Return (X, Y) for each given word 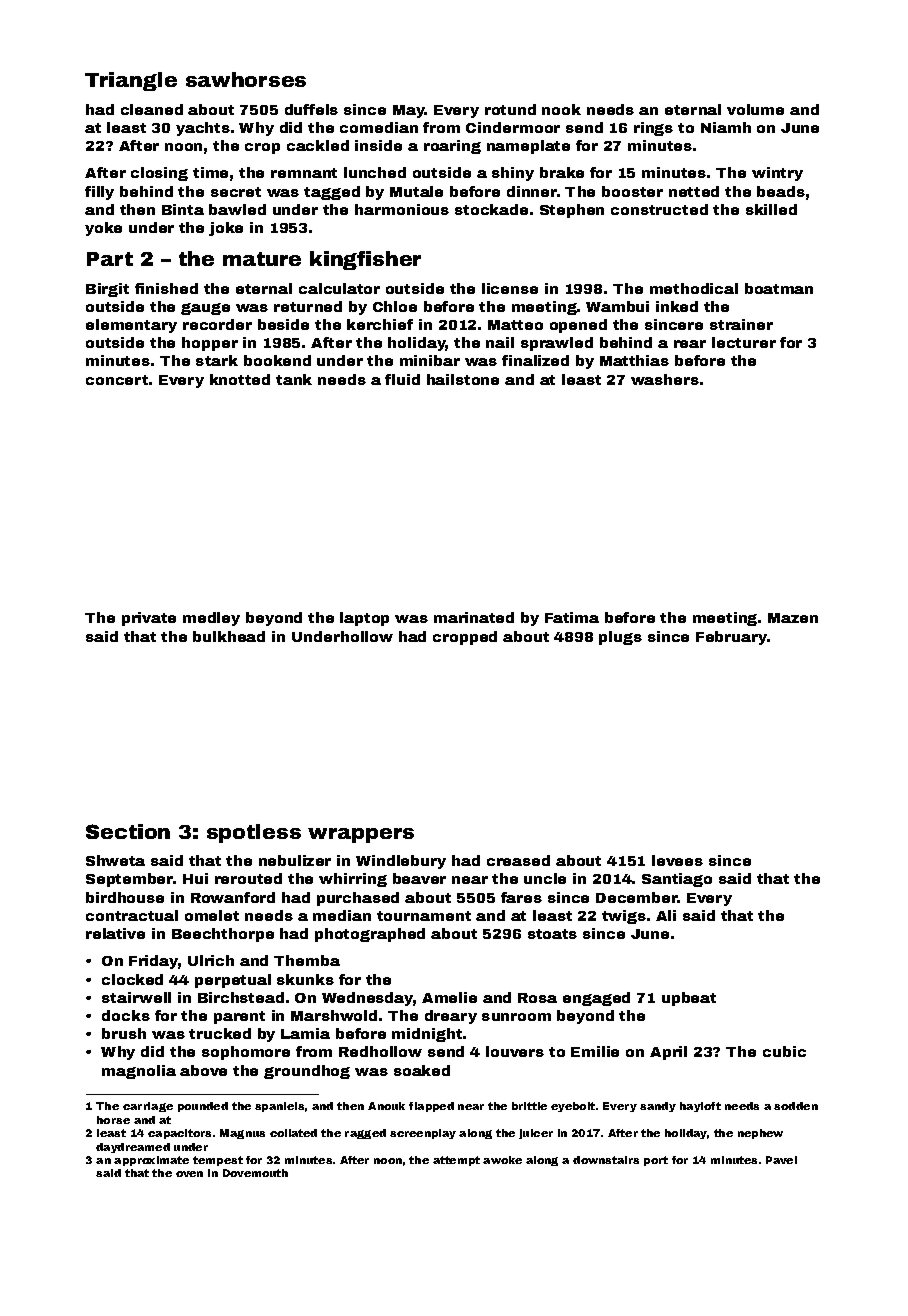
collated (293, 1133)
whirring (353, 880)
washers (665, 379)
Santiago (677, 880)
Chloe (395, 306)
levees (677, 860)
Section (128, 831)
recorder (217, 324)
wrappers (361, 835)
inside (378, 145)
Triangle (131, 81)
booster (632, 191)
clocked (132, 979)
